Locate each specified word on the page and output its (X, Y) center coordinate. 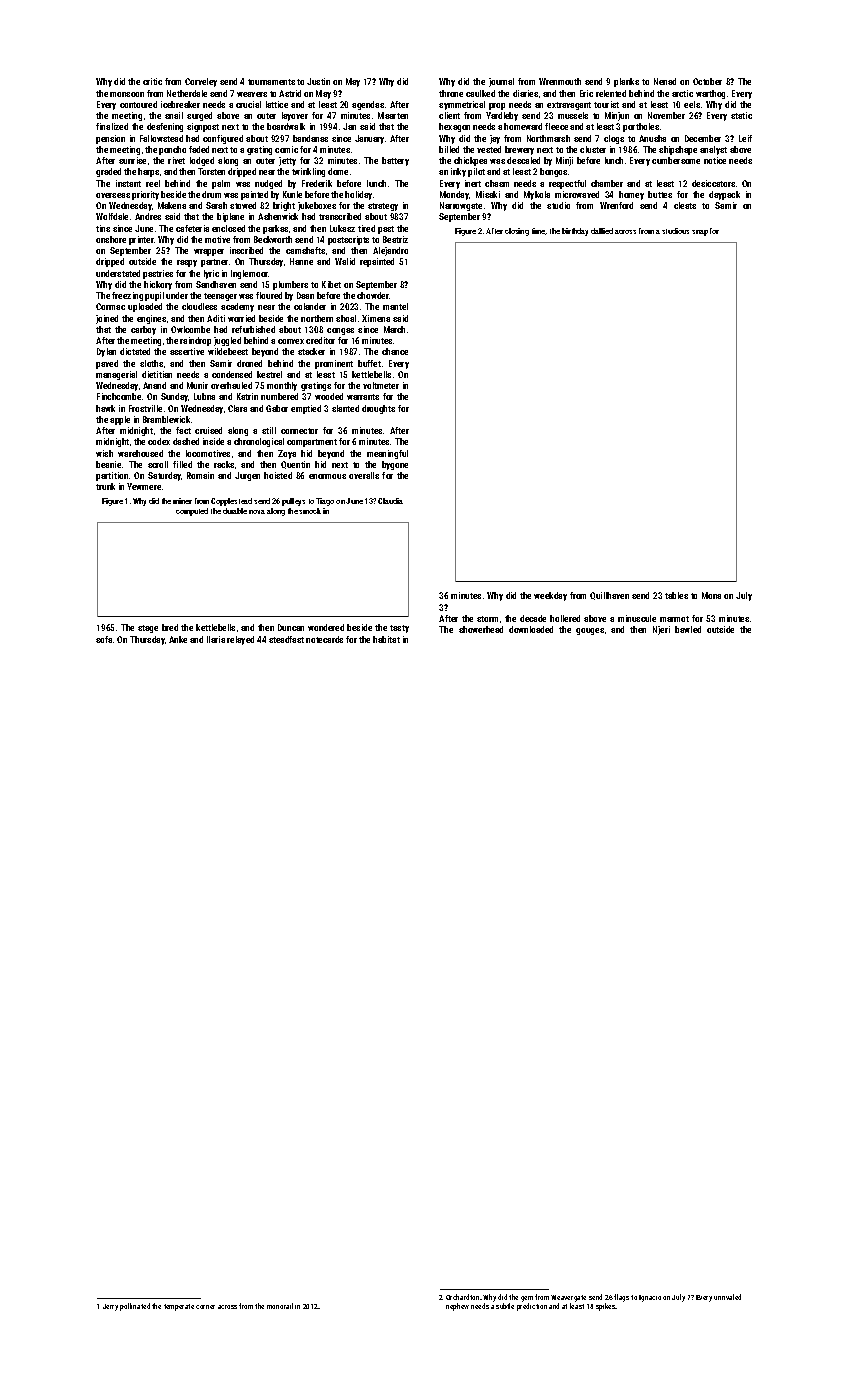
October (707, 81)
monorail (280, 1306)
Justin (318, 81)
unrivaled (727, 1297)
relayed (240, 640)
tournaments (271, 82)
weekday (550, 596)
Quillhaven (609, 596)
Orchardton (462, 1297)
